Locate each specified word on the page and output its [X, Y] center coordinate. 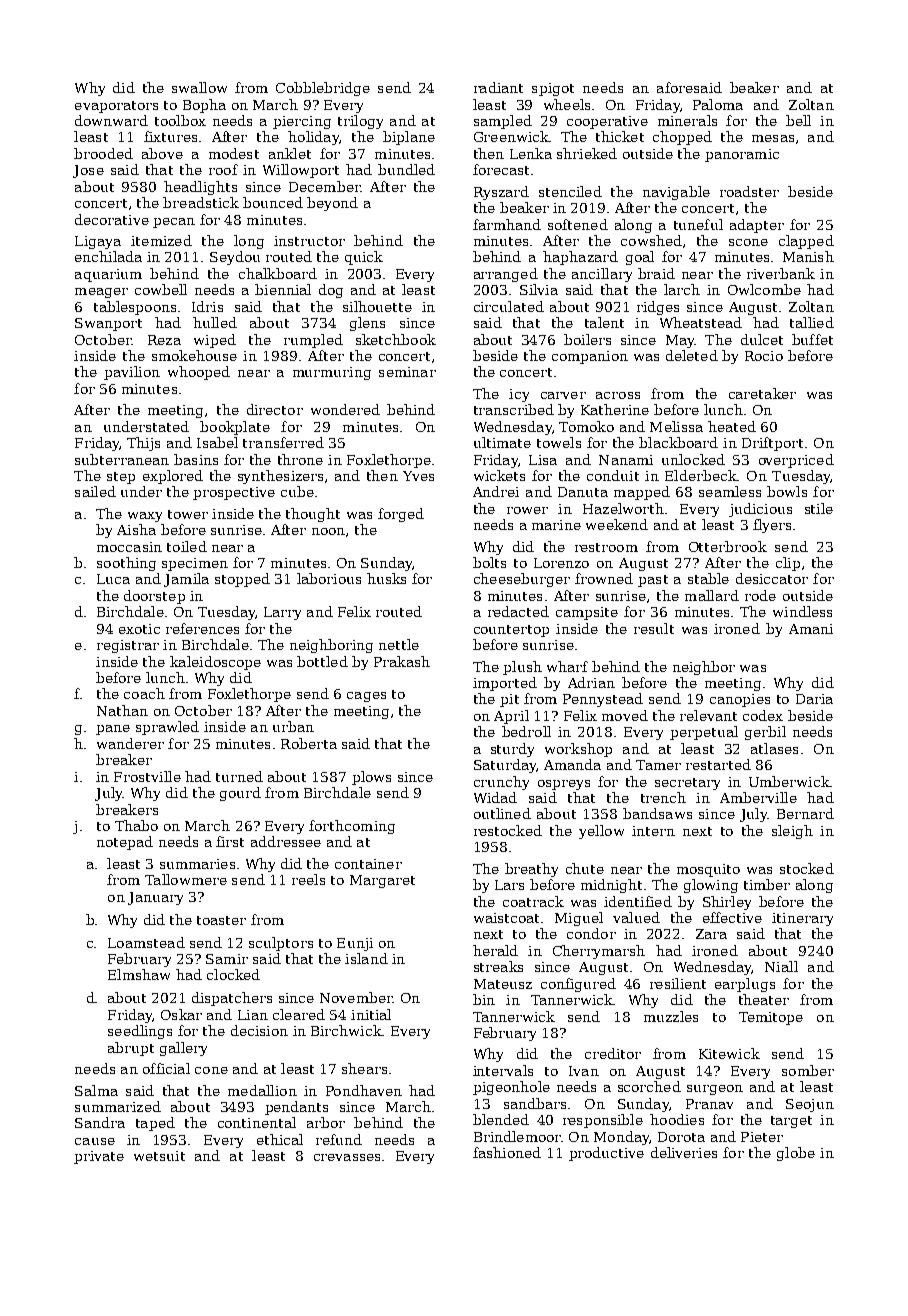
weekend [617, 524]
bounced [273, 202]
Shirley [727, 903]
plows [371, 778]
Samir [227, 959]
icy [519, 395]
